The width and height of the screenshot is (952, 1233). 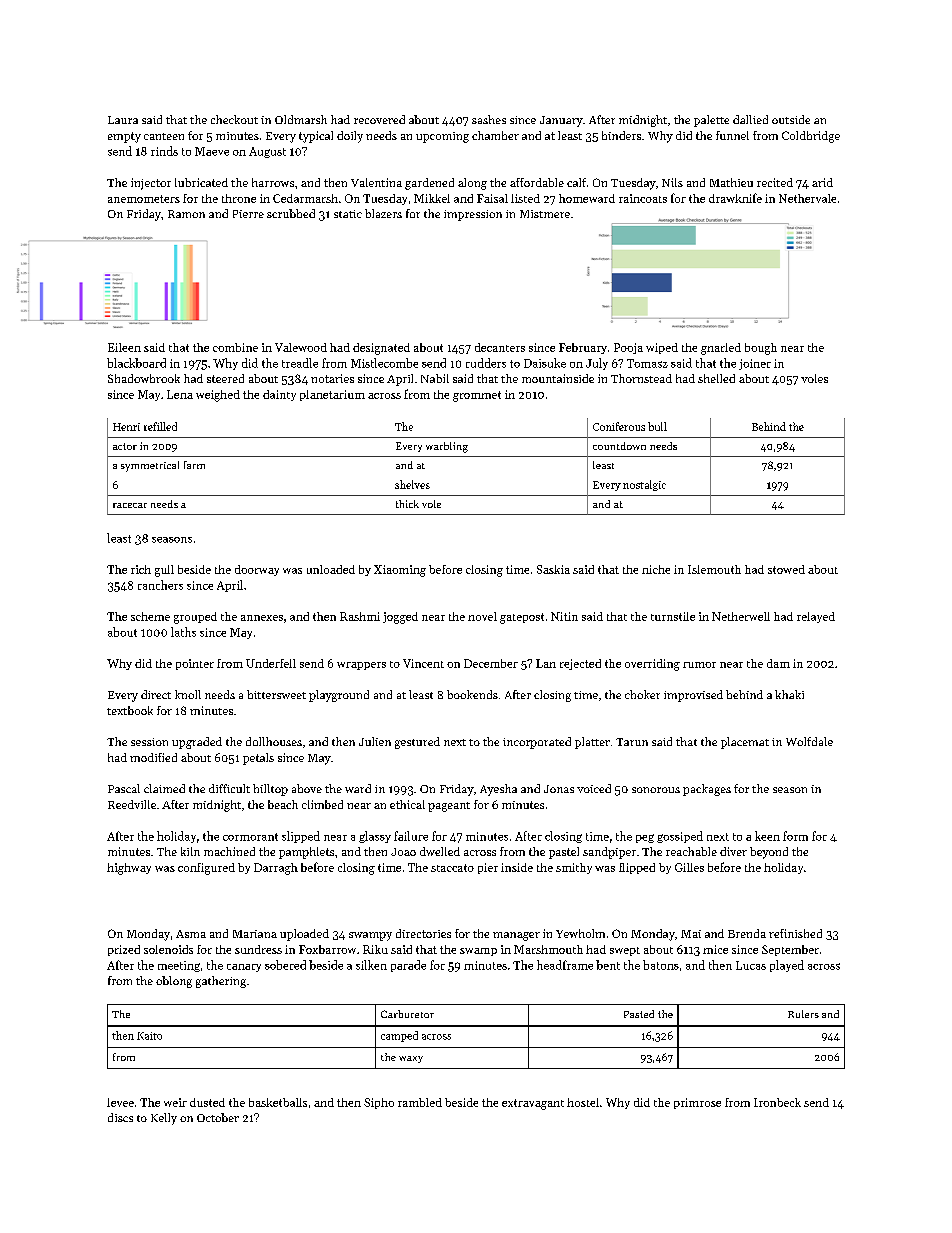 What do you see at coordinates (339, 696) in the screenshot?
I see `playground` at bounding box center [339, 696].
